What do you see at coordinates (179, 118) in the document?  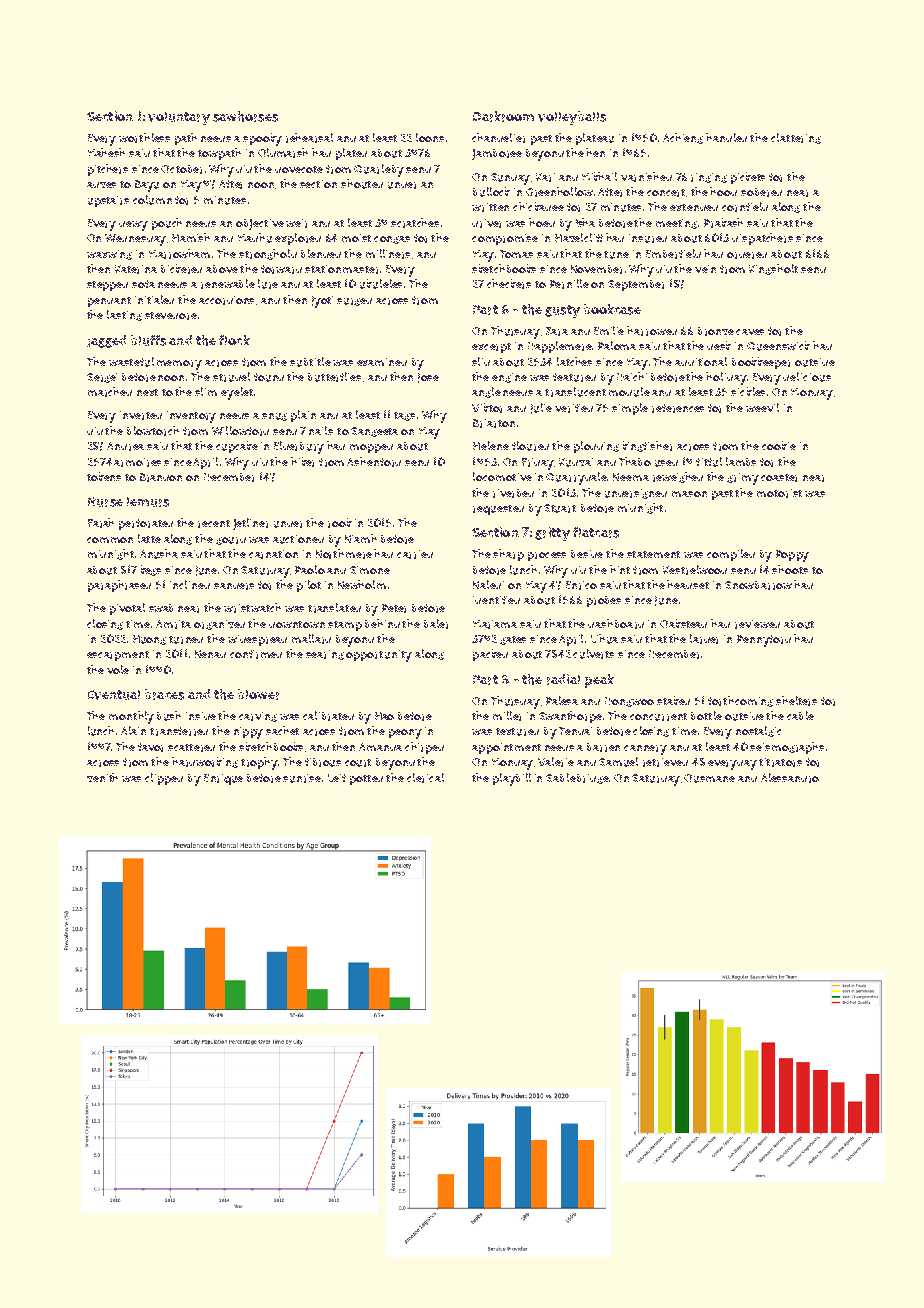 I see `voluntary` at bounding box center [179, 118].
